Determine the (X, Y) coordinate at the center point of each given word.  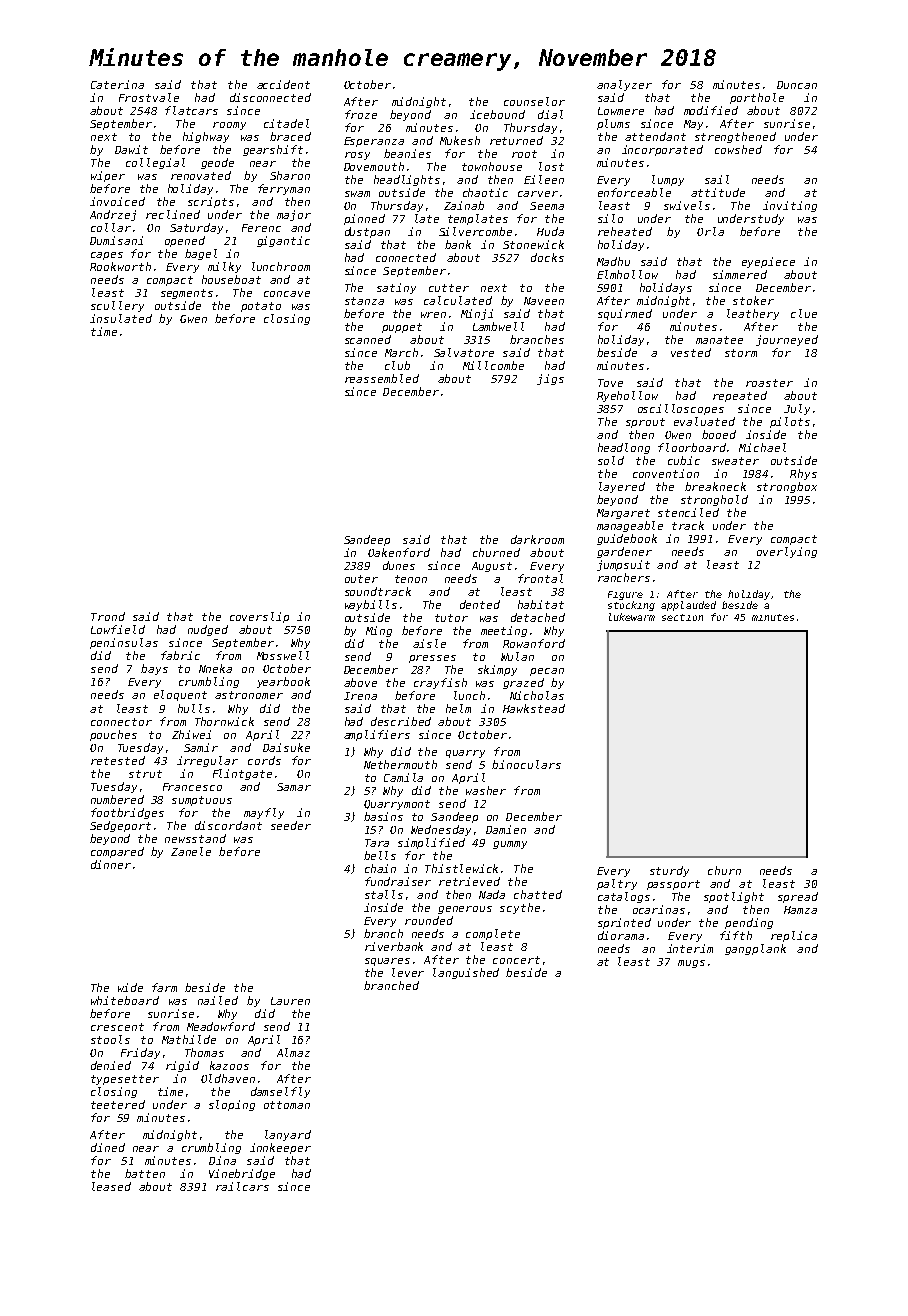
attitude (718, 192)
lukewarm (632, 617)
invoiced (117, 201)
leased (111, 1186)
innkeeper (280, 1148)
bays (154, 669)
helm (458, 708)
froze (361, 114)
